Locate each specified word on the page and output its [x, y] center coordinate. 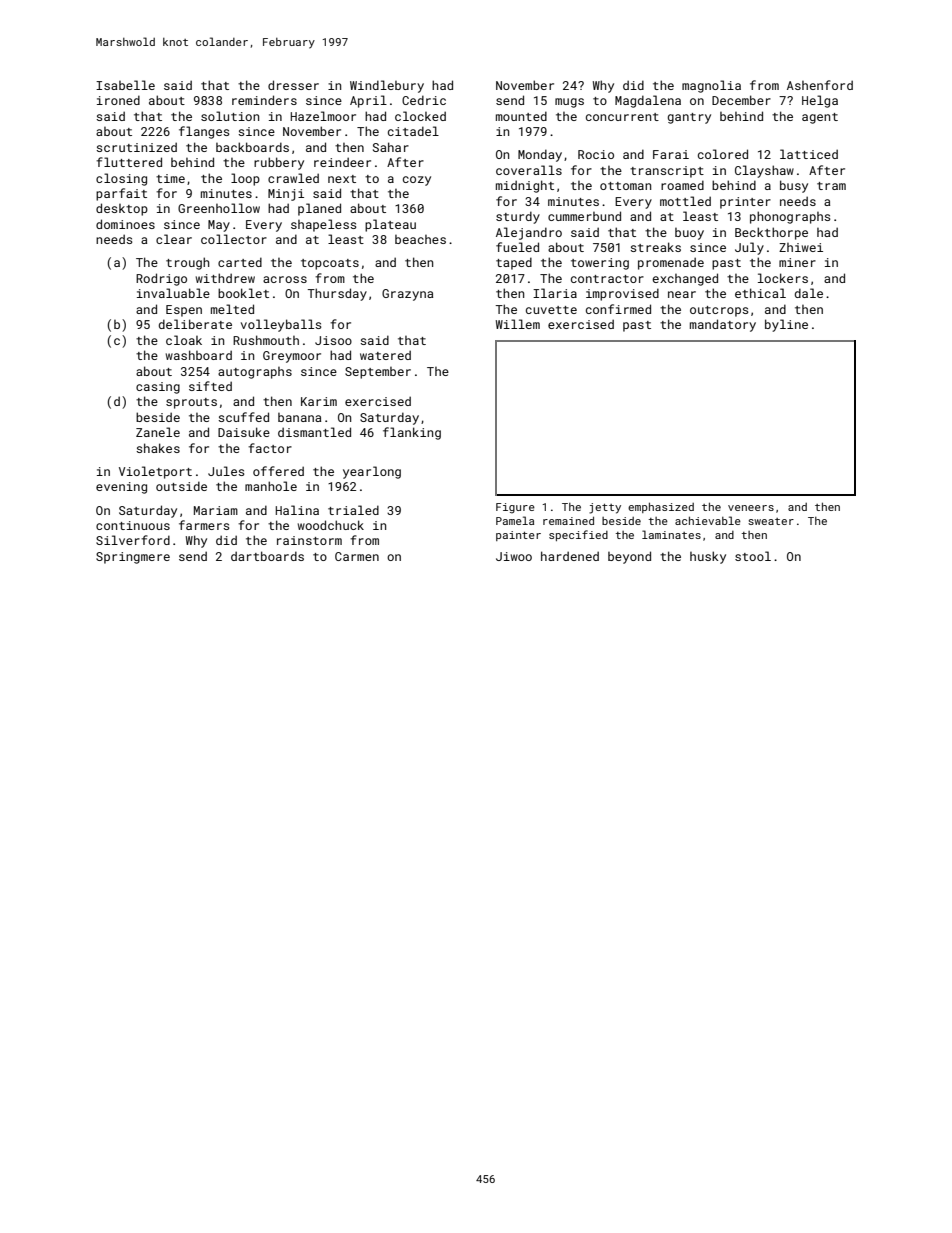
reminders [264, 100]
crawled [293, 178]
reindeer [342, 162]
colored [723, 154]
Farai [671, 154]
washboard [199, 355]
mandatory [723, 325]
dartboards [267, 556]
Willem [518, 324]
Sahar [391, 147]
